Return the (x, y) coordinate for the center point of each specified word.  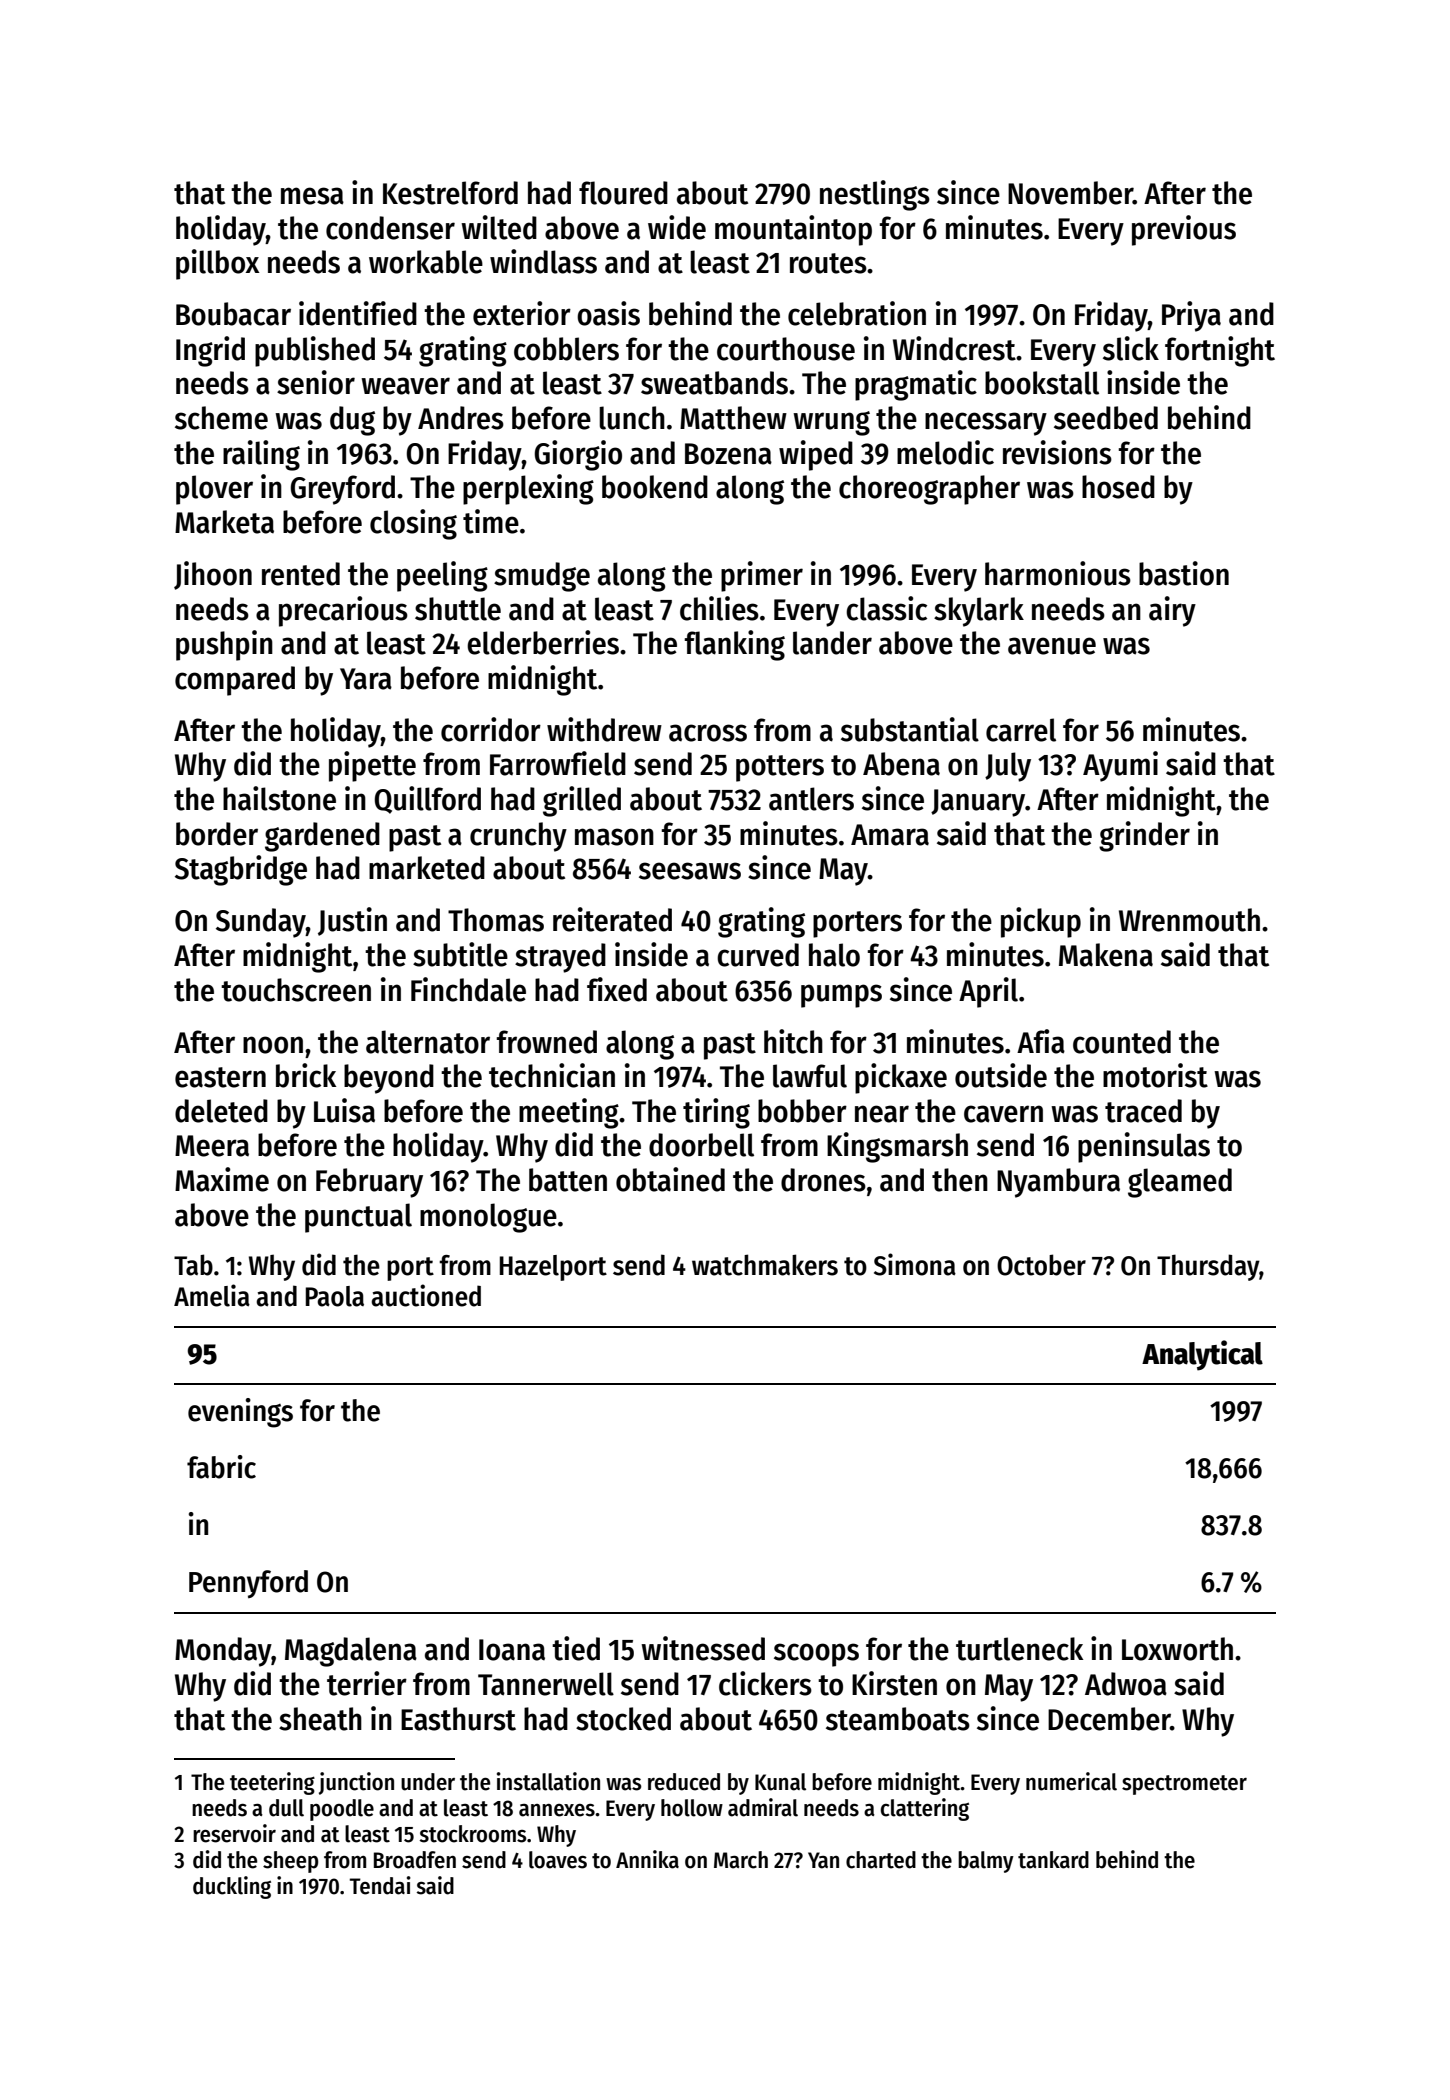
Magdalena (351, 1652)
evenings (240, 1413)
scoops (816, 1655)
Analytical (1202, 1355)
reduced (684, 1782)
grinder (1144, 836)
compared (235, 681)
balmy (986, 1862)
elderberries (543, 642)
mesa (312, 196)
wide (677, 227)
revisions (1057, 452)
